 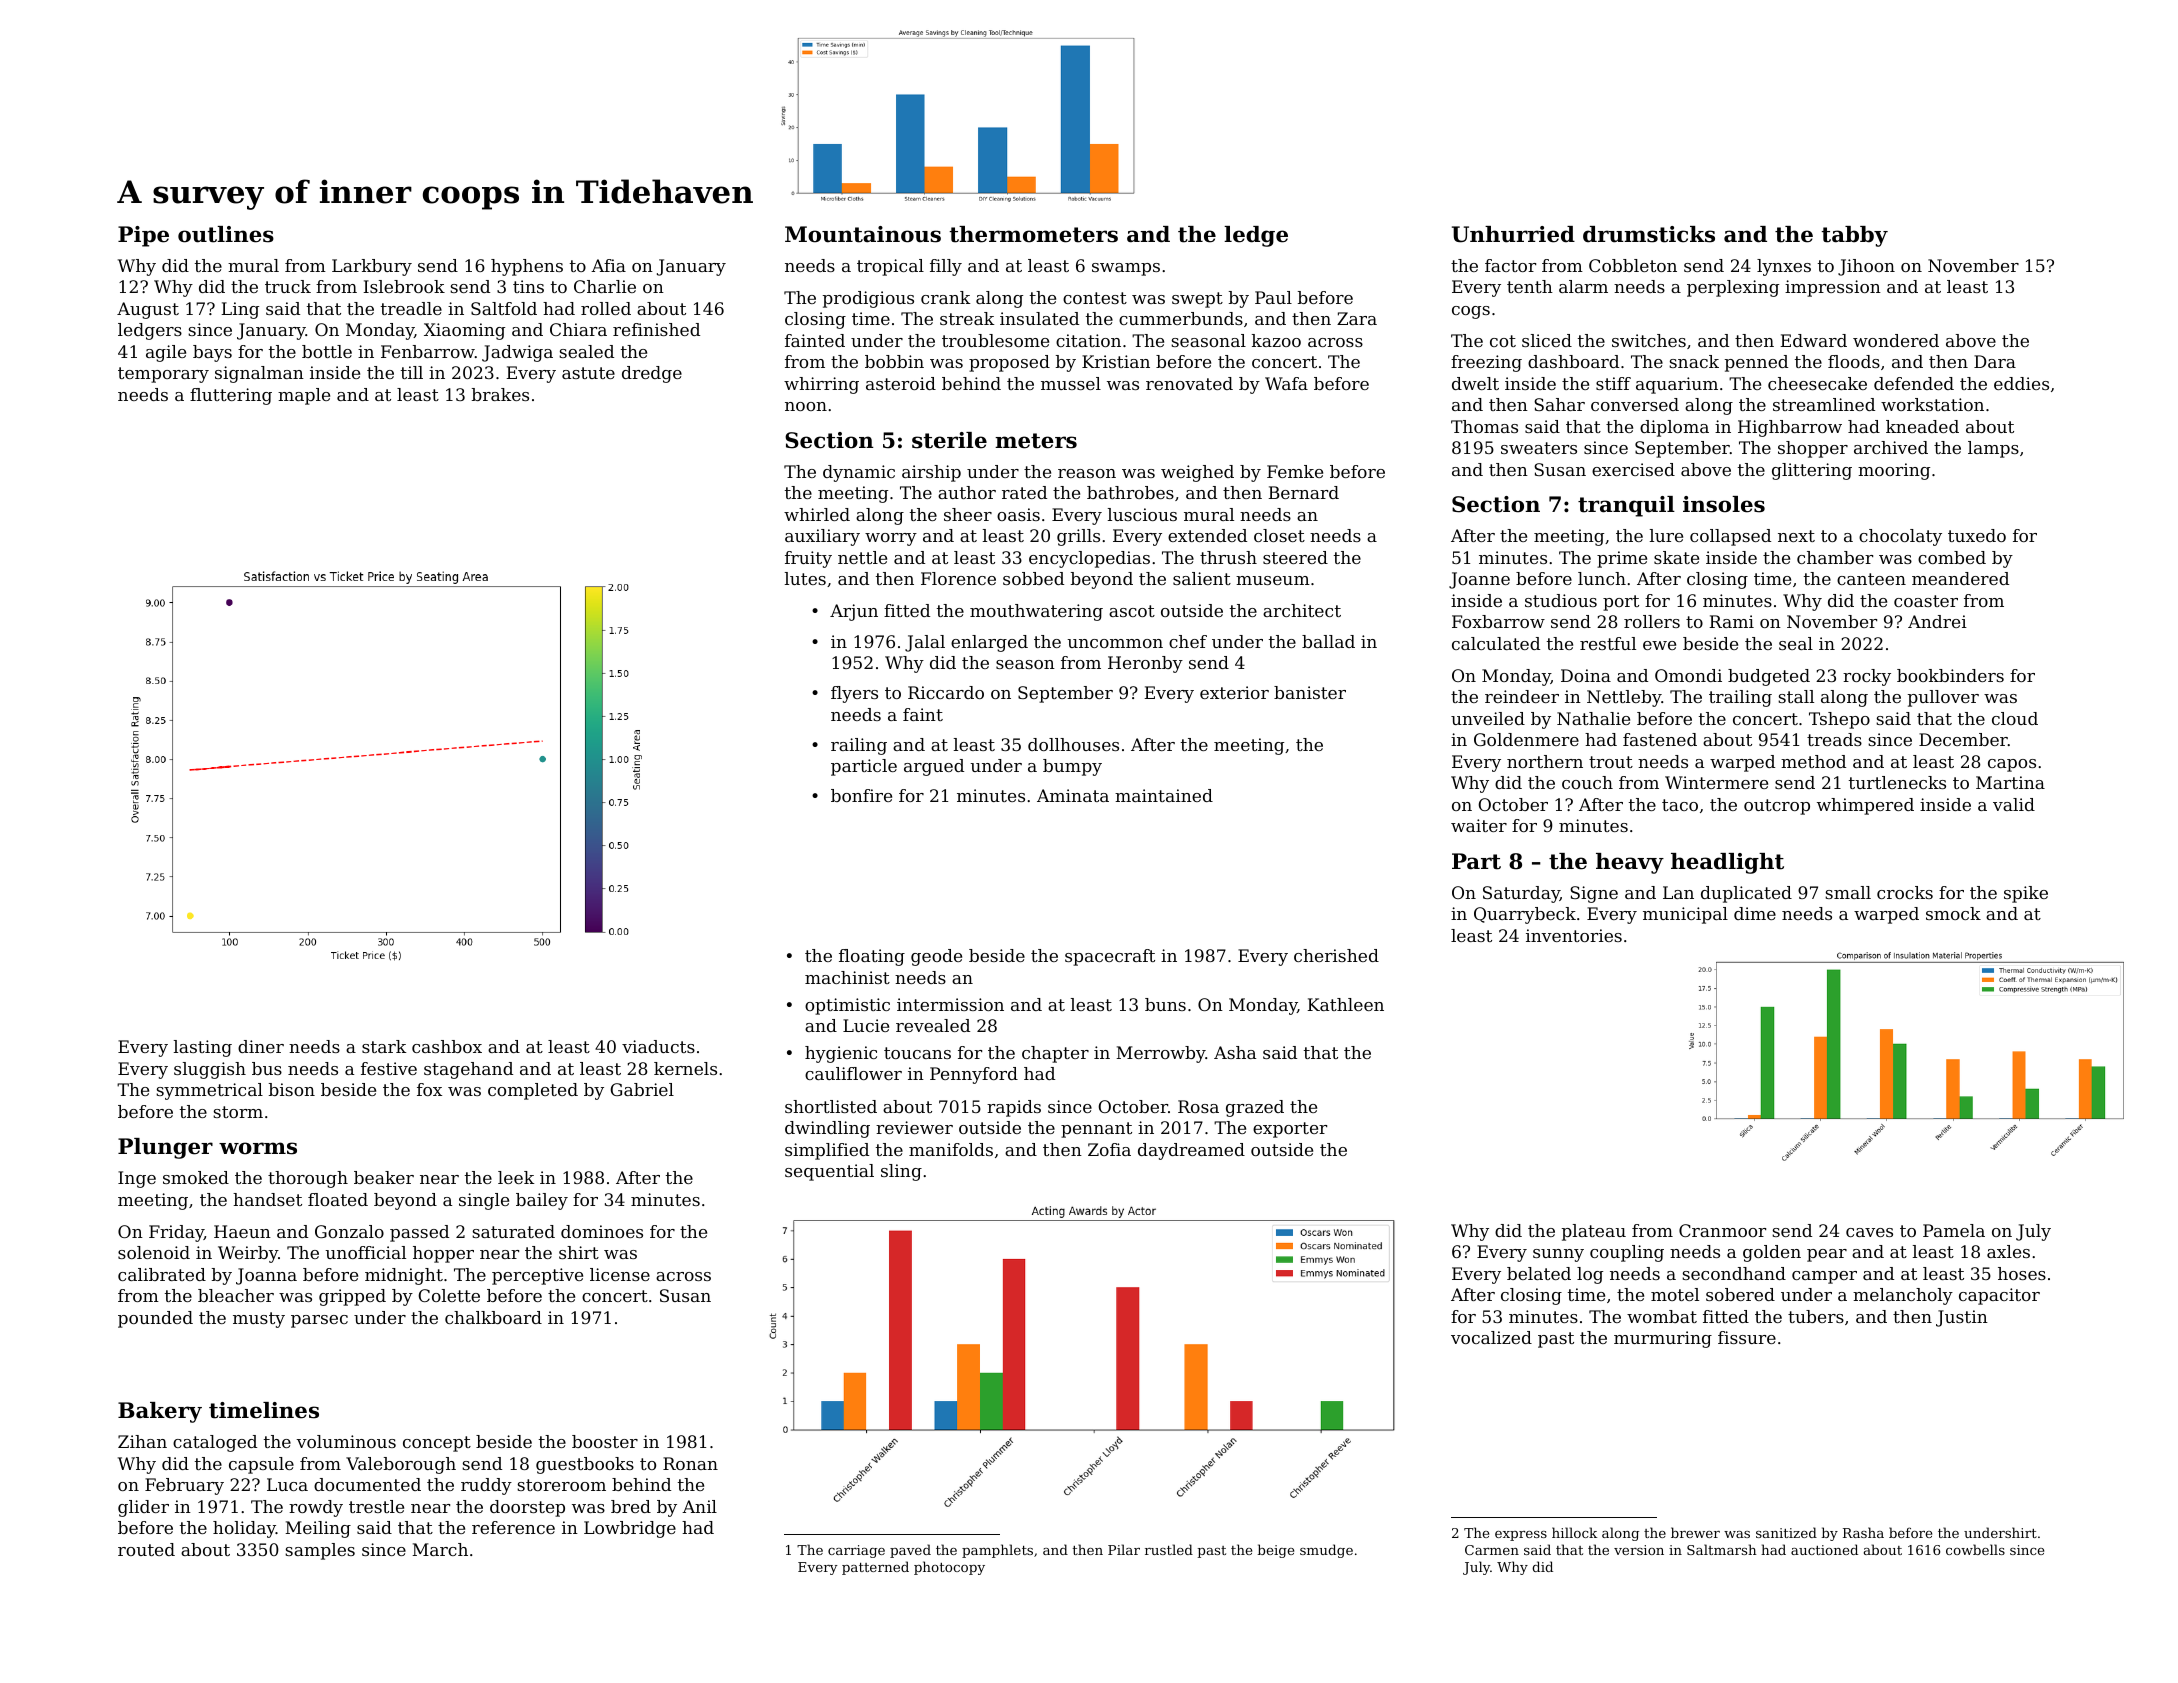 I want to click on tabby, so click(x=1854, y=236).
